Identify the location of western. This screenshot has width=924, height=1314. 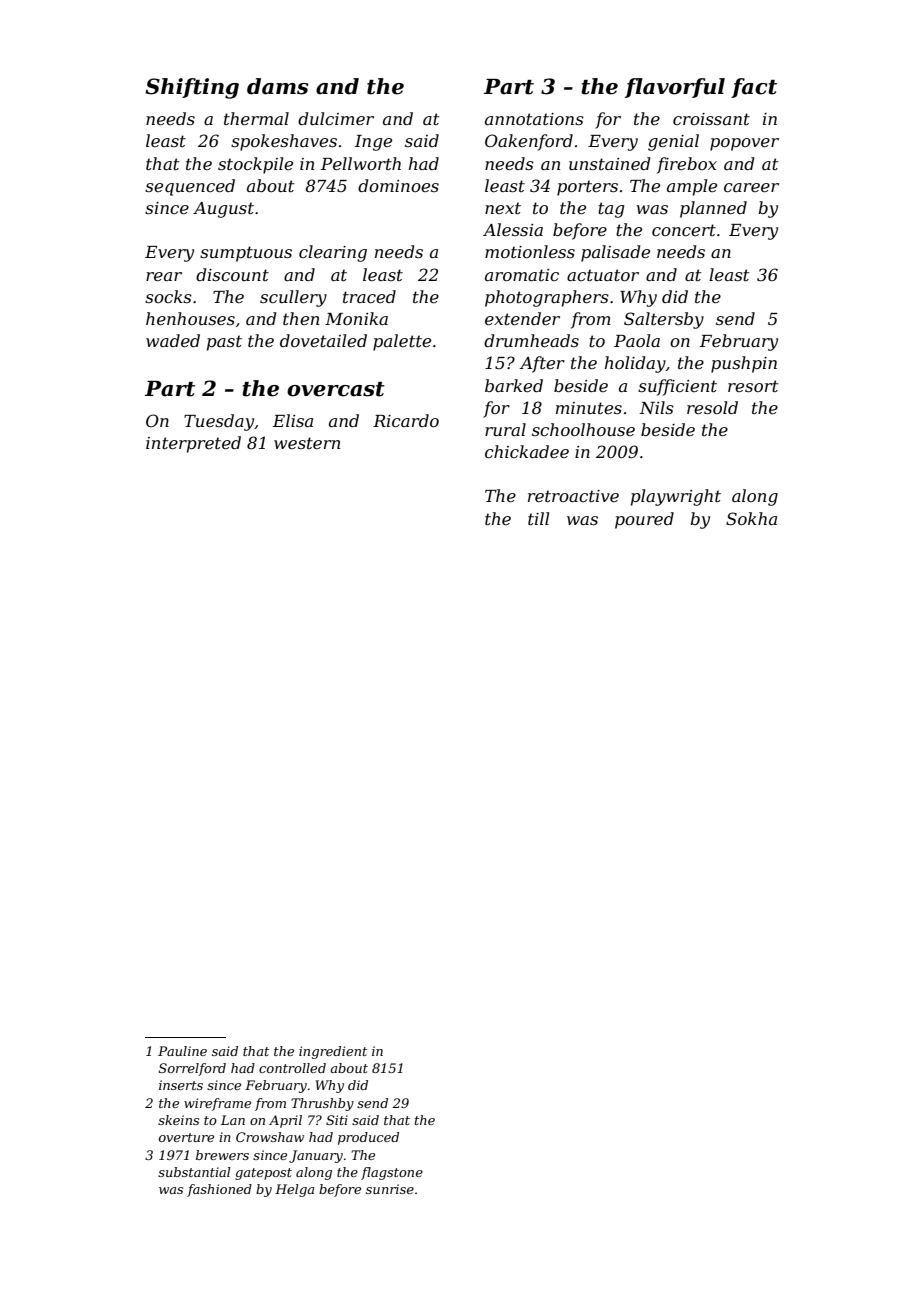
(307, 443).
